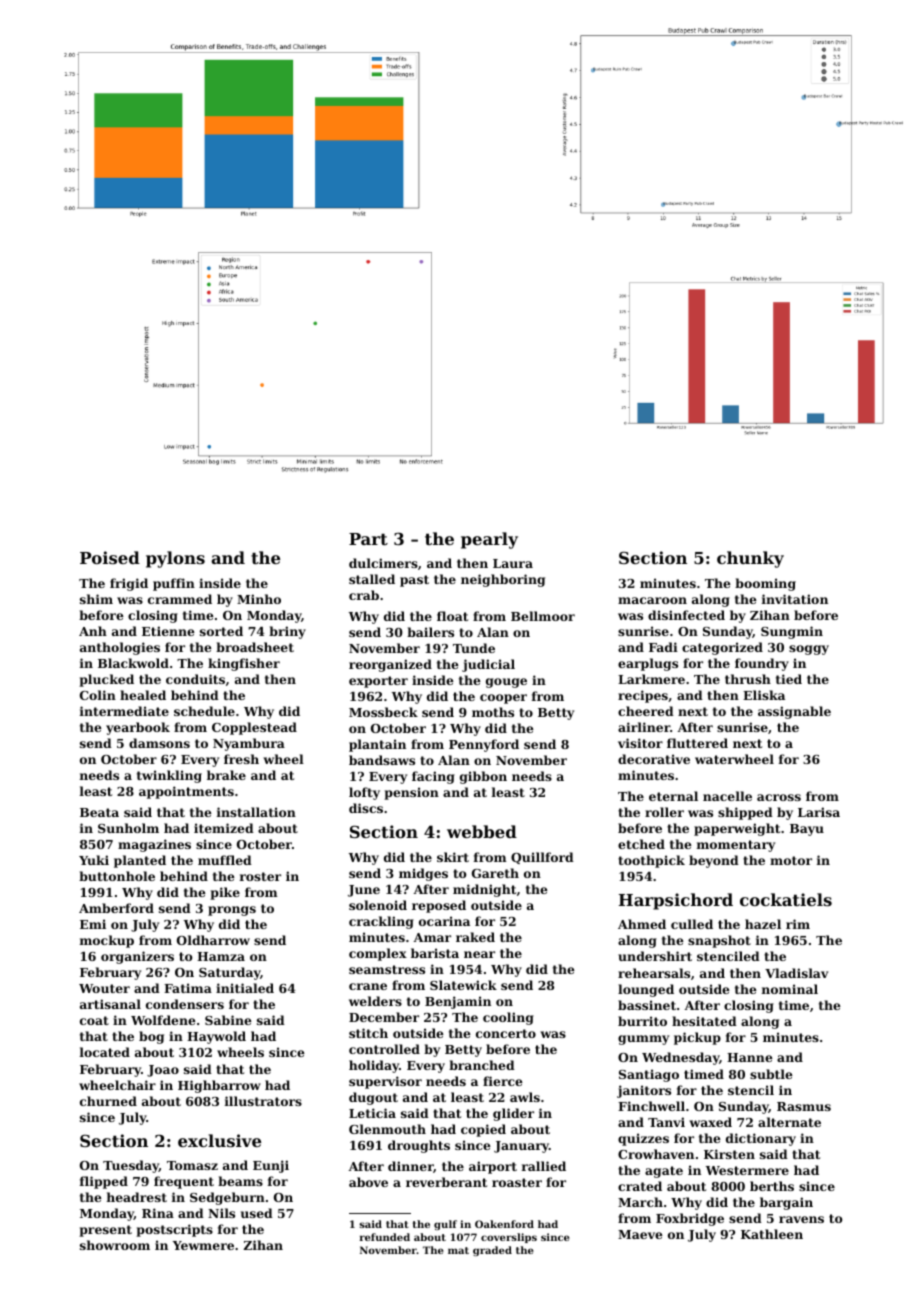 The width and height of the screenshot is (924, 1308). What do you see at coordinates (383, 563) in the screenshot?
I see `dulcimers` at bounding box center [383, 563].
